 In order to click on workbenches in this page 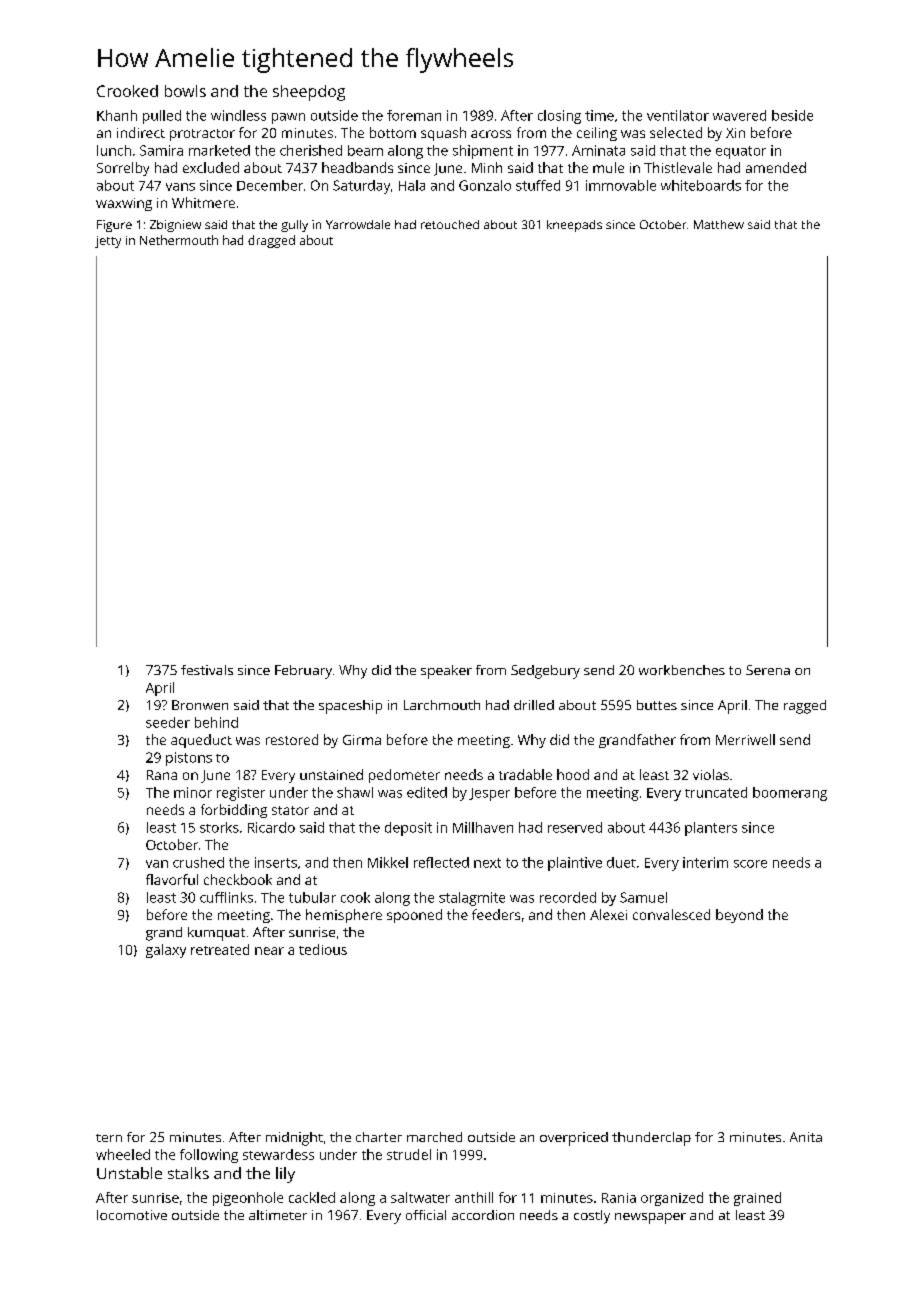, I will do `click(682, 670)`.
